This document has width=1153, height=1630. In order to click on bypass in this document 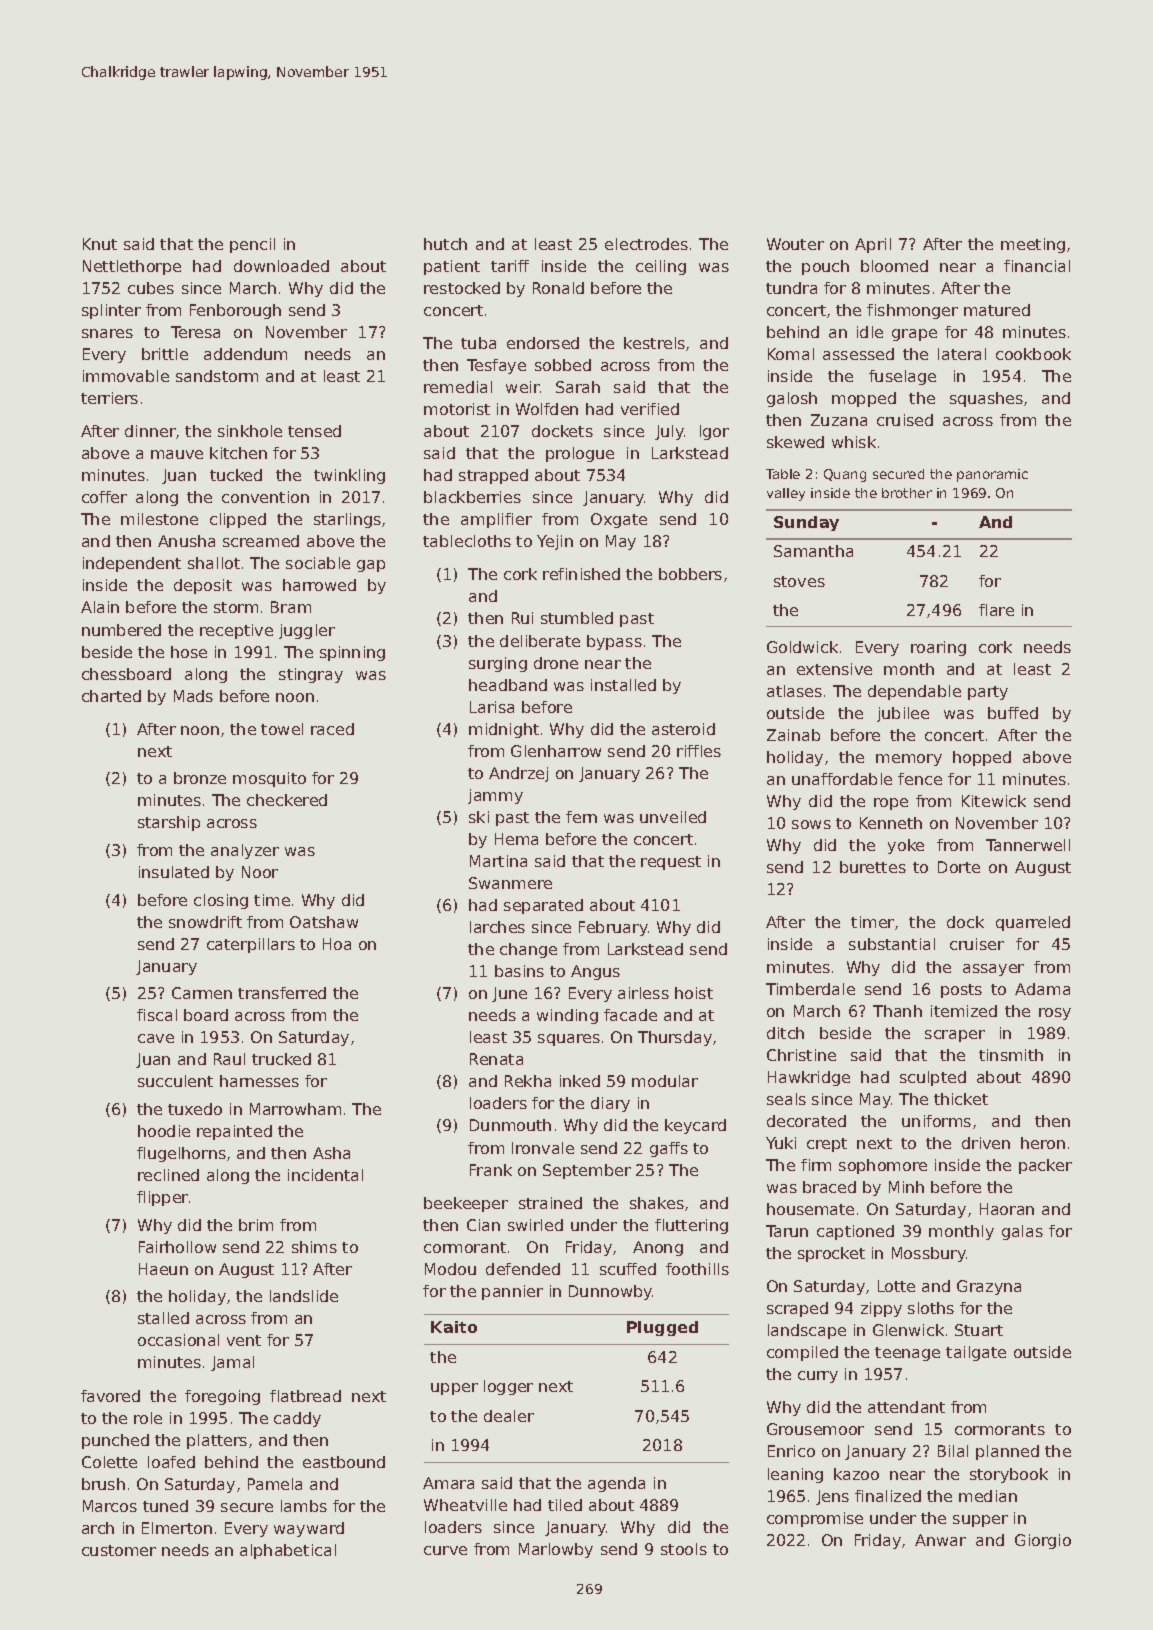, I will do `click(614, 642)`.
